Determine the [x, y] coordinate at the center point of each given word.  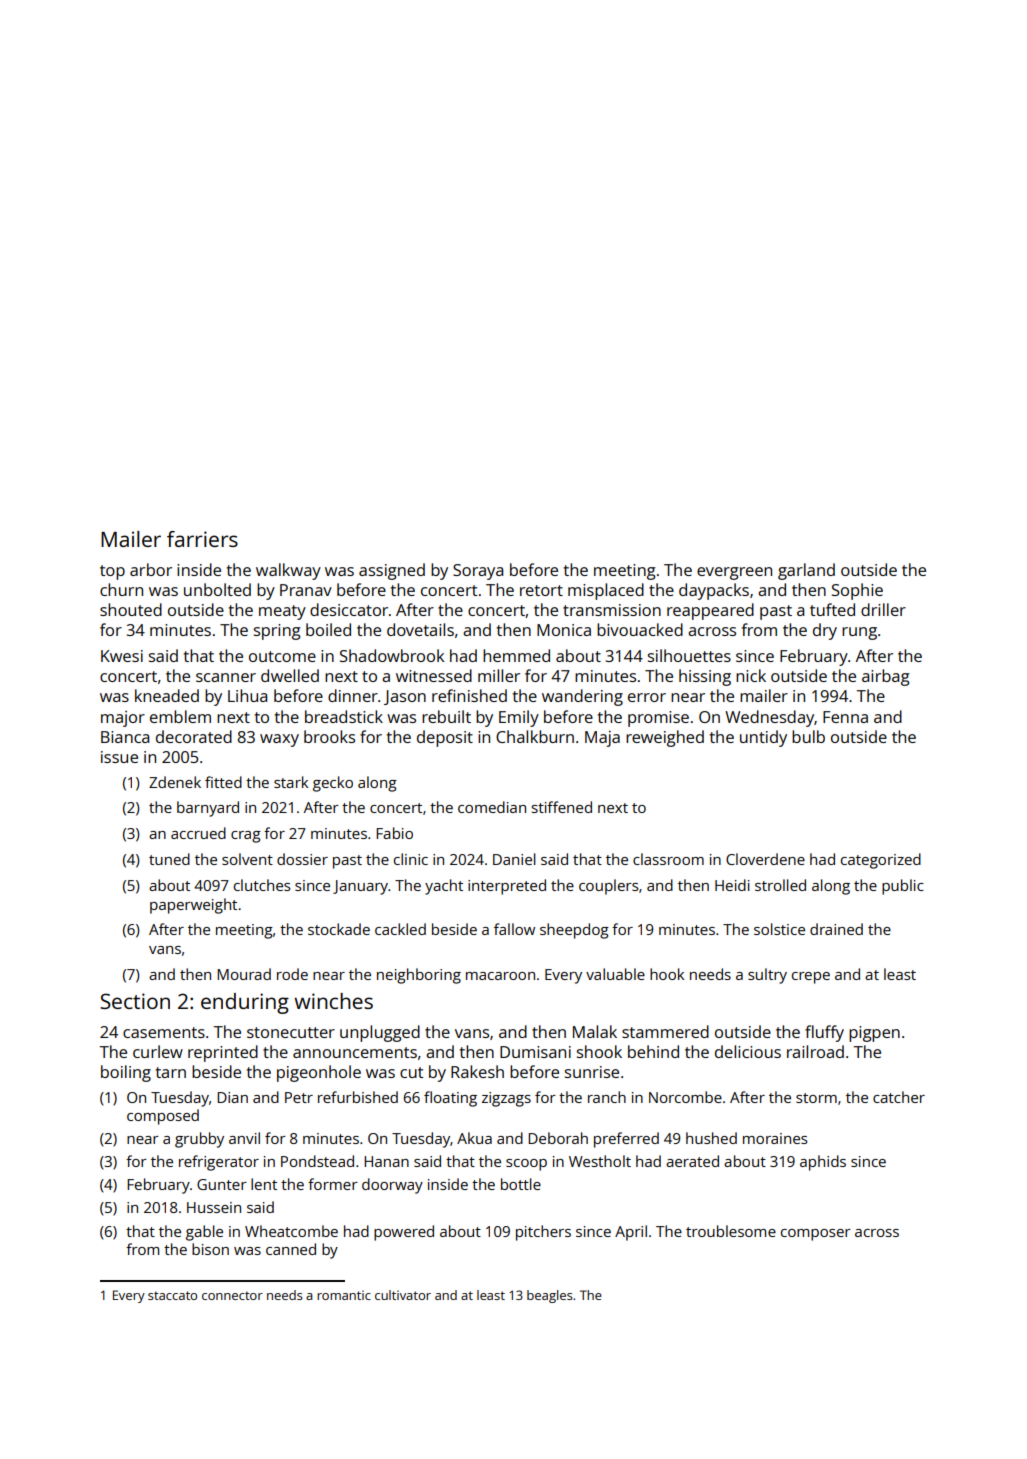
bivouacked [640, 629]
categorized [881, 861]
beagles [550, 1296]
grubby [199, 1140]
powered [404, 1233]
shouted [131, 609]
